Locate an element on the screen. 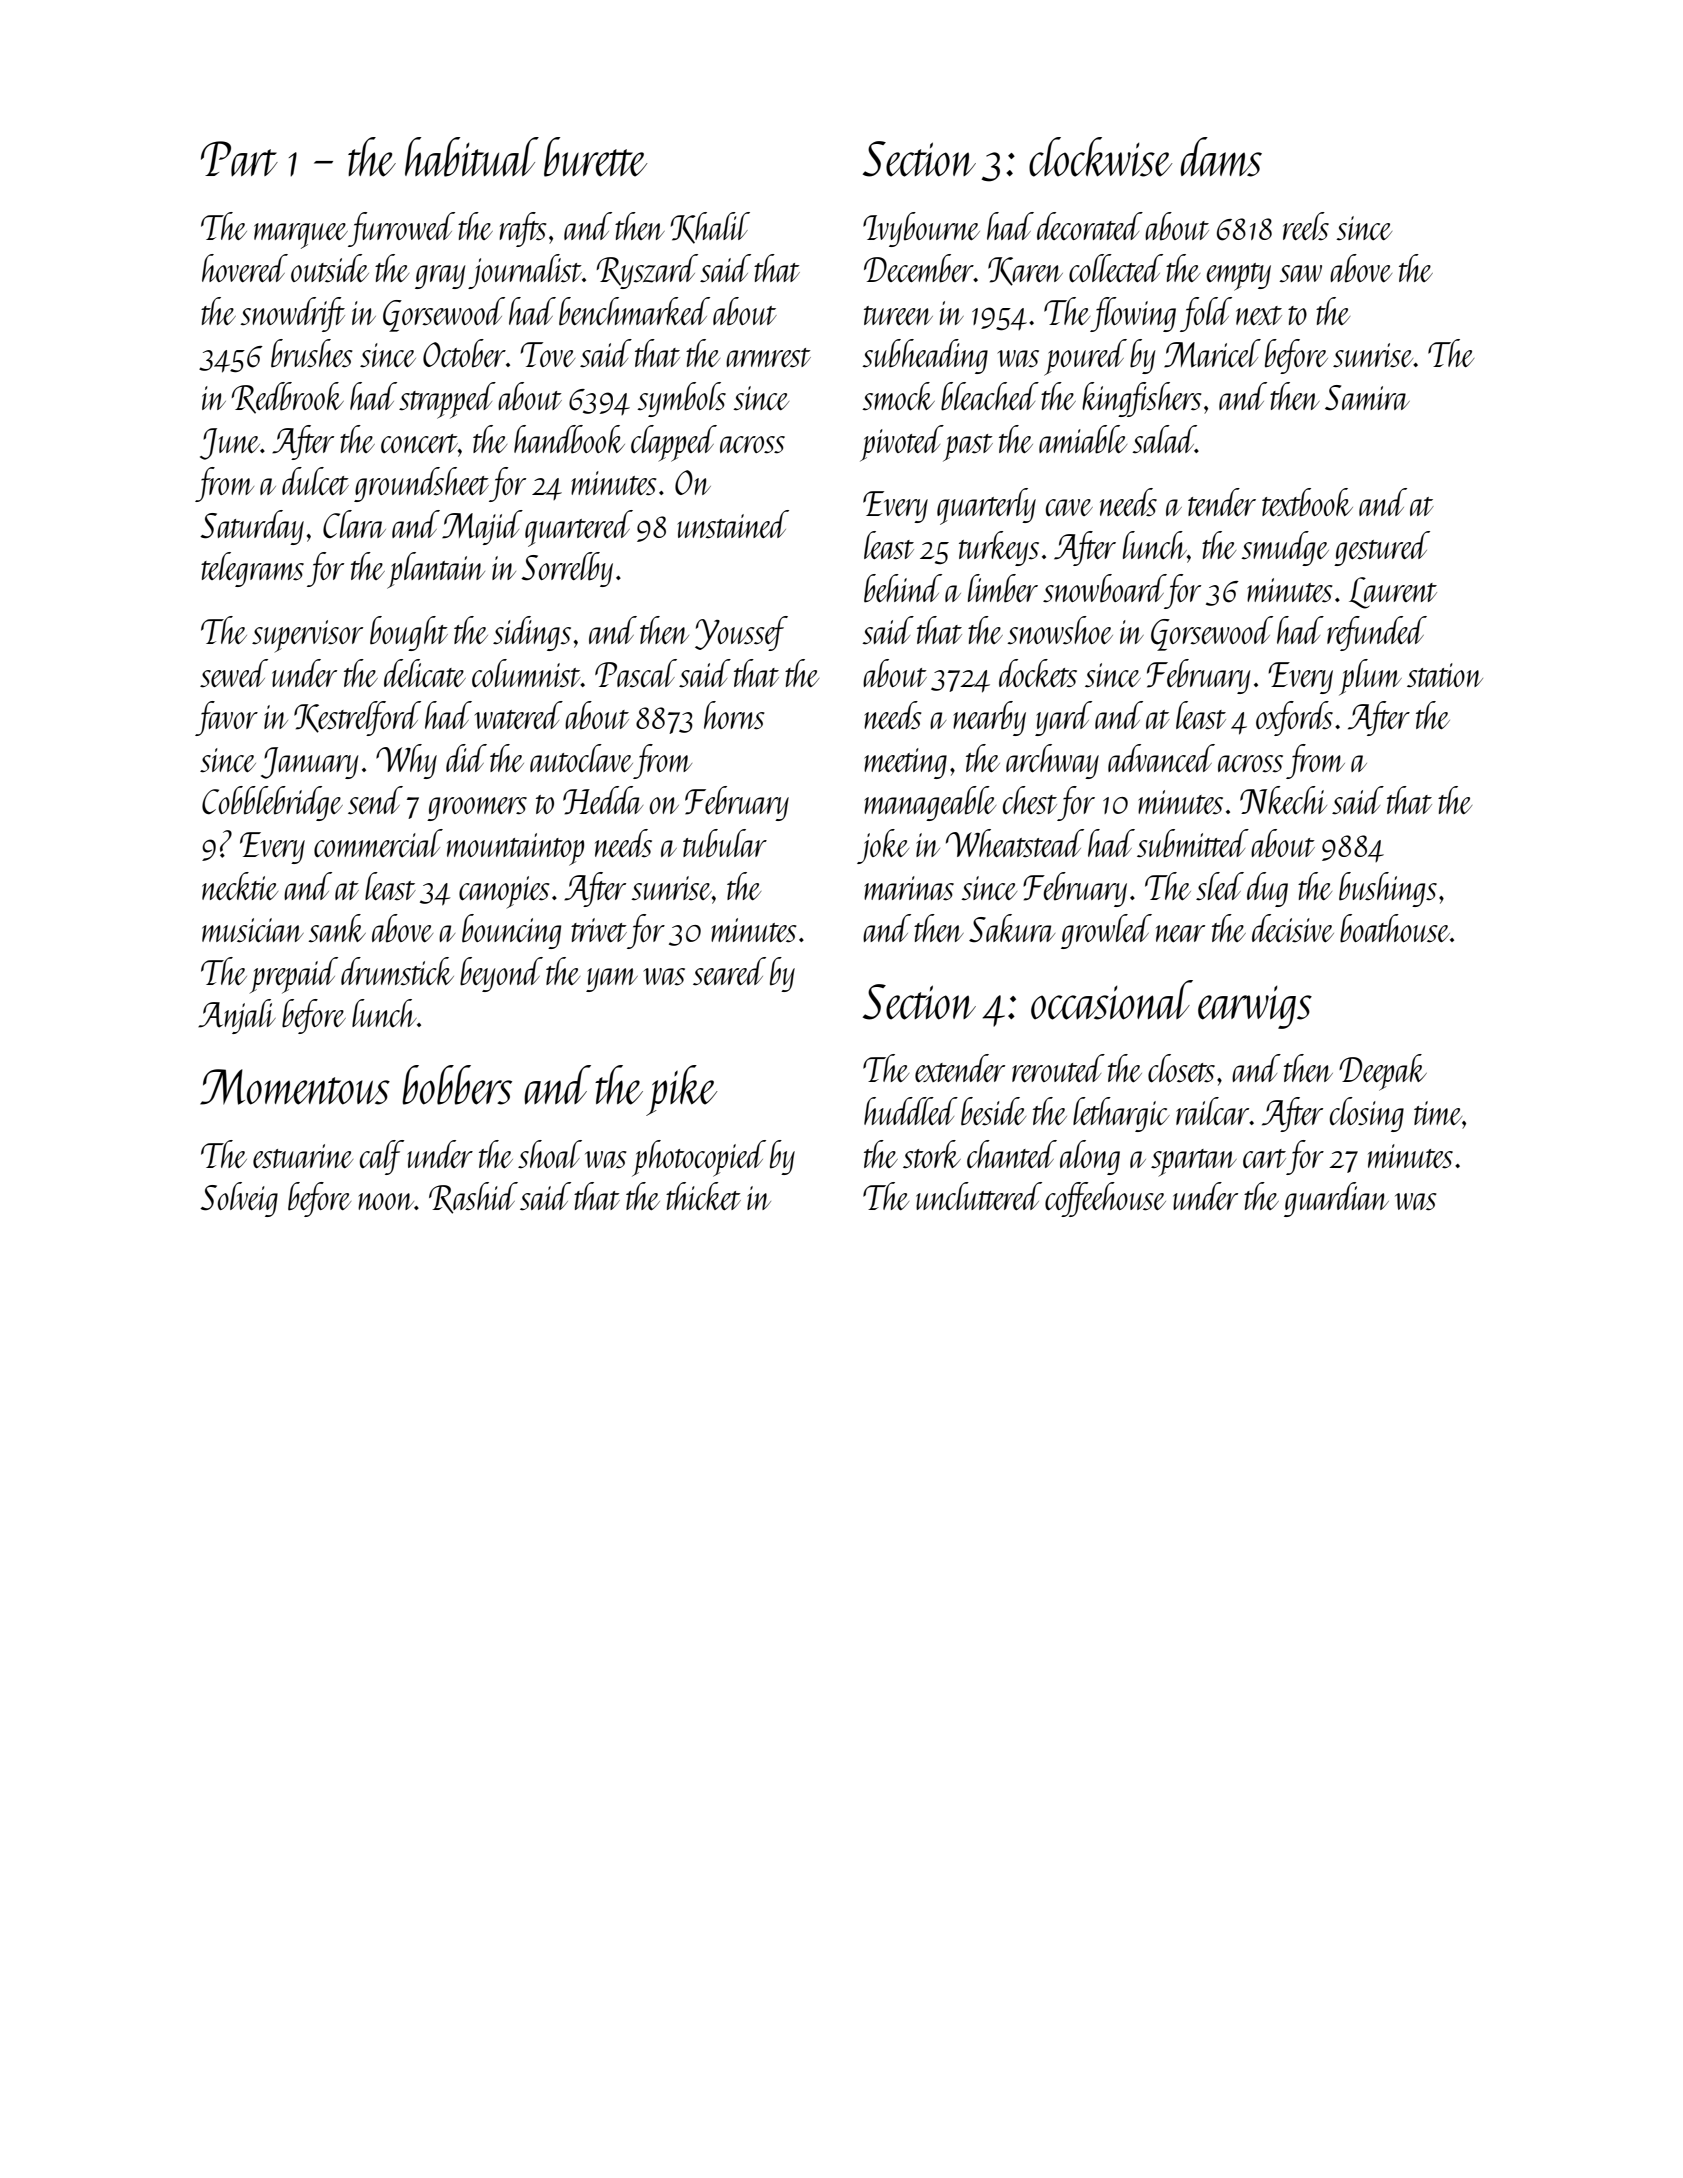 This screenshot has height=2178, width=1683. noon is located at coordinates (386, 1201).
